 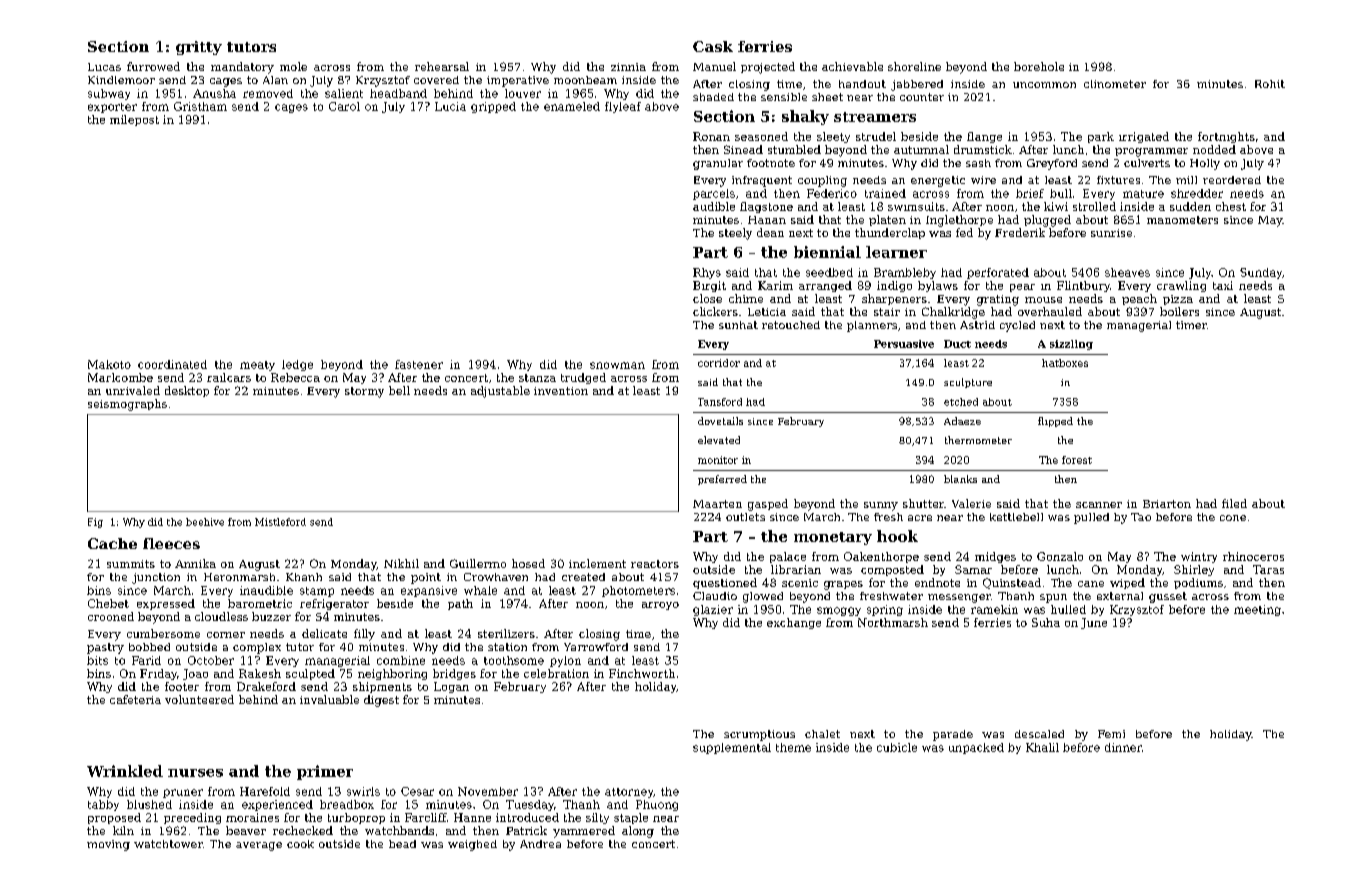 What do you see at coordinates (998, 273) in the image?
I see `perforated` at bounding box center [998, 273].
